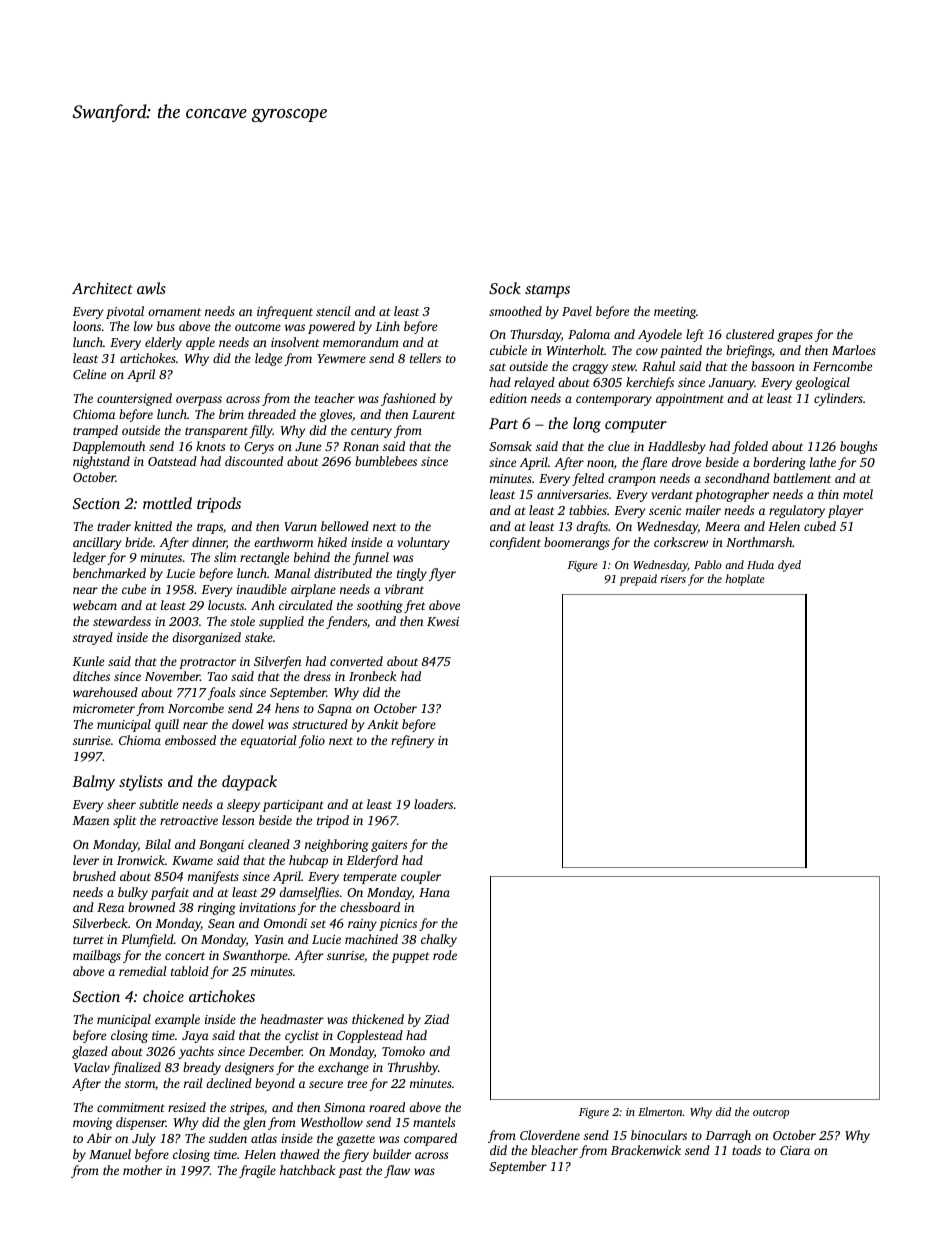 The width and height of the screenshot is (952, 1233). I want to click on voluntary, so click(423, 543).
